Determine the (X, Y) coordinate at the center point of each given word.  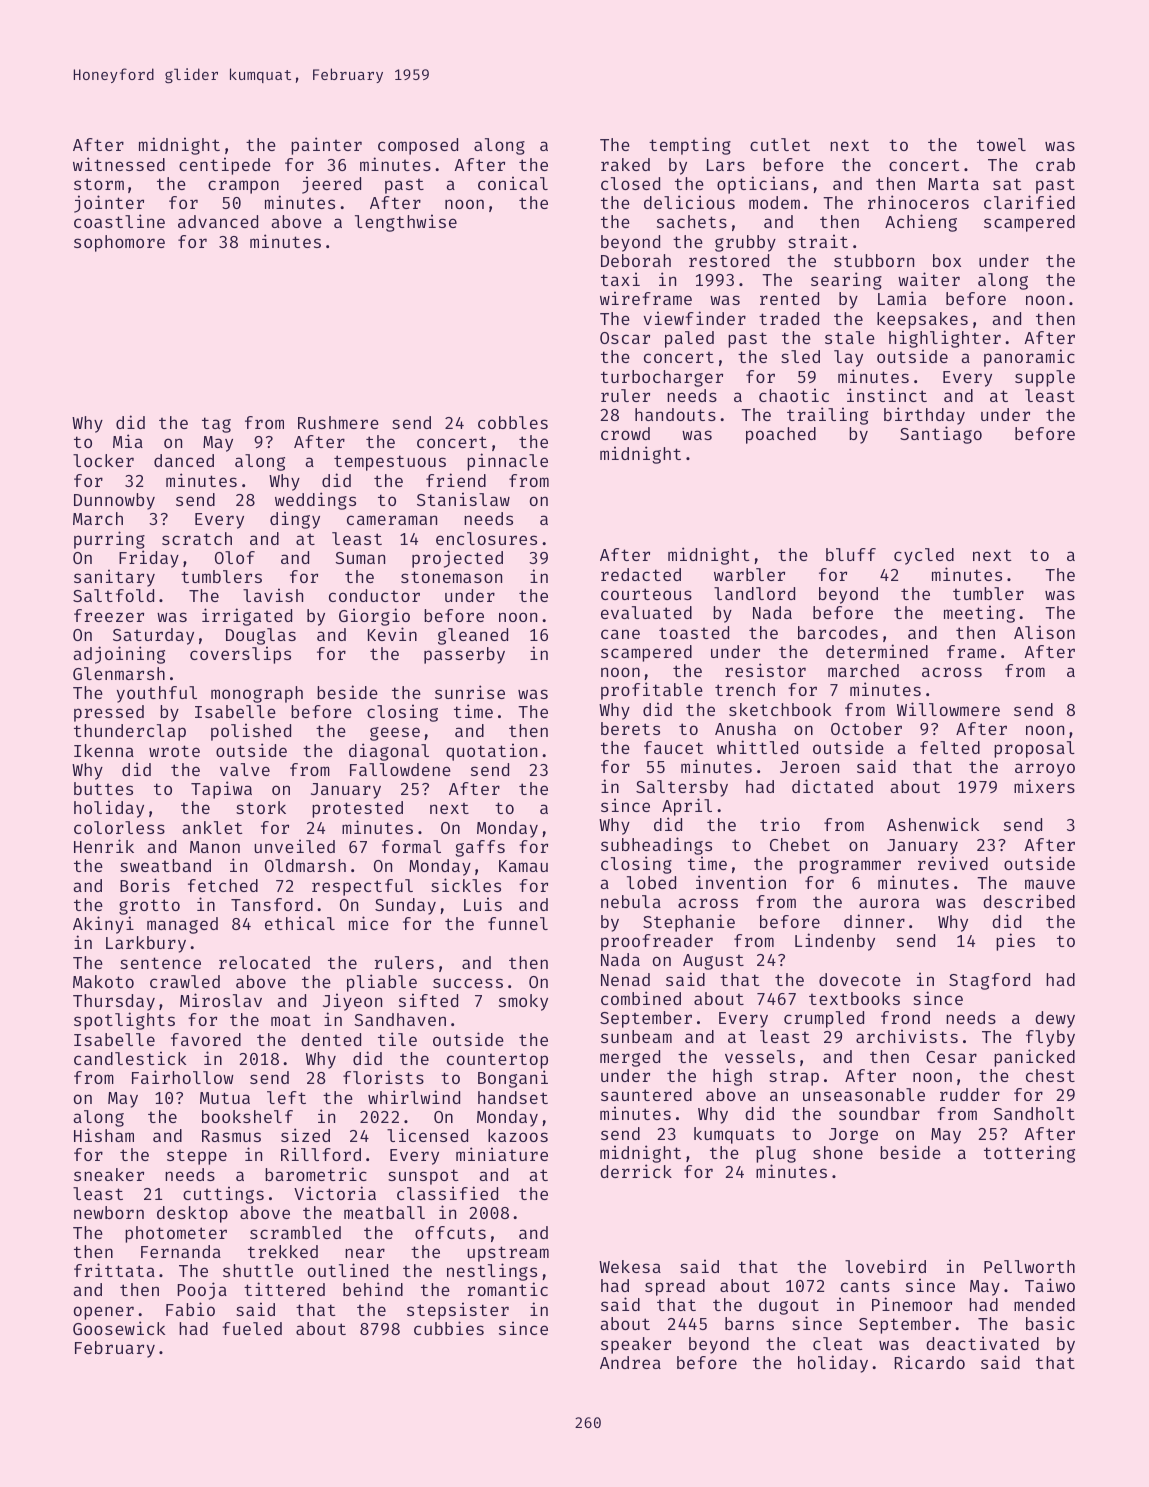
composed (418, 146)
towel (1001, 144)
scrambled (295, 1232)
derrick (636, 1171)
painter (326, 146)
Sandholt (1034, 1113)
